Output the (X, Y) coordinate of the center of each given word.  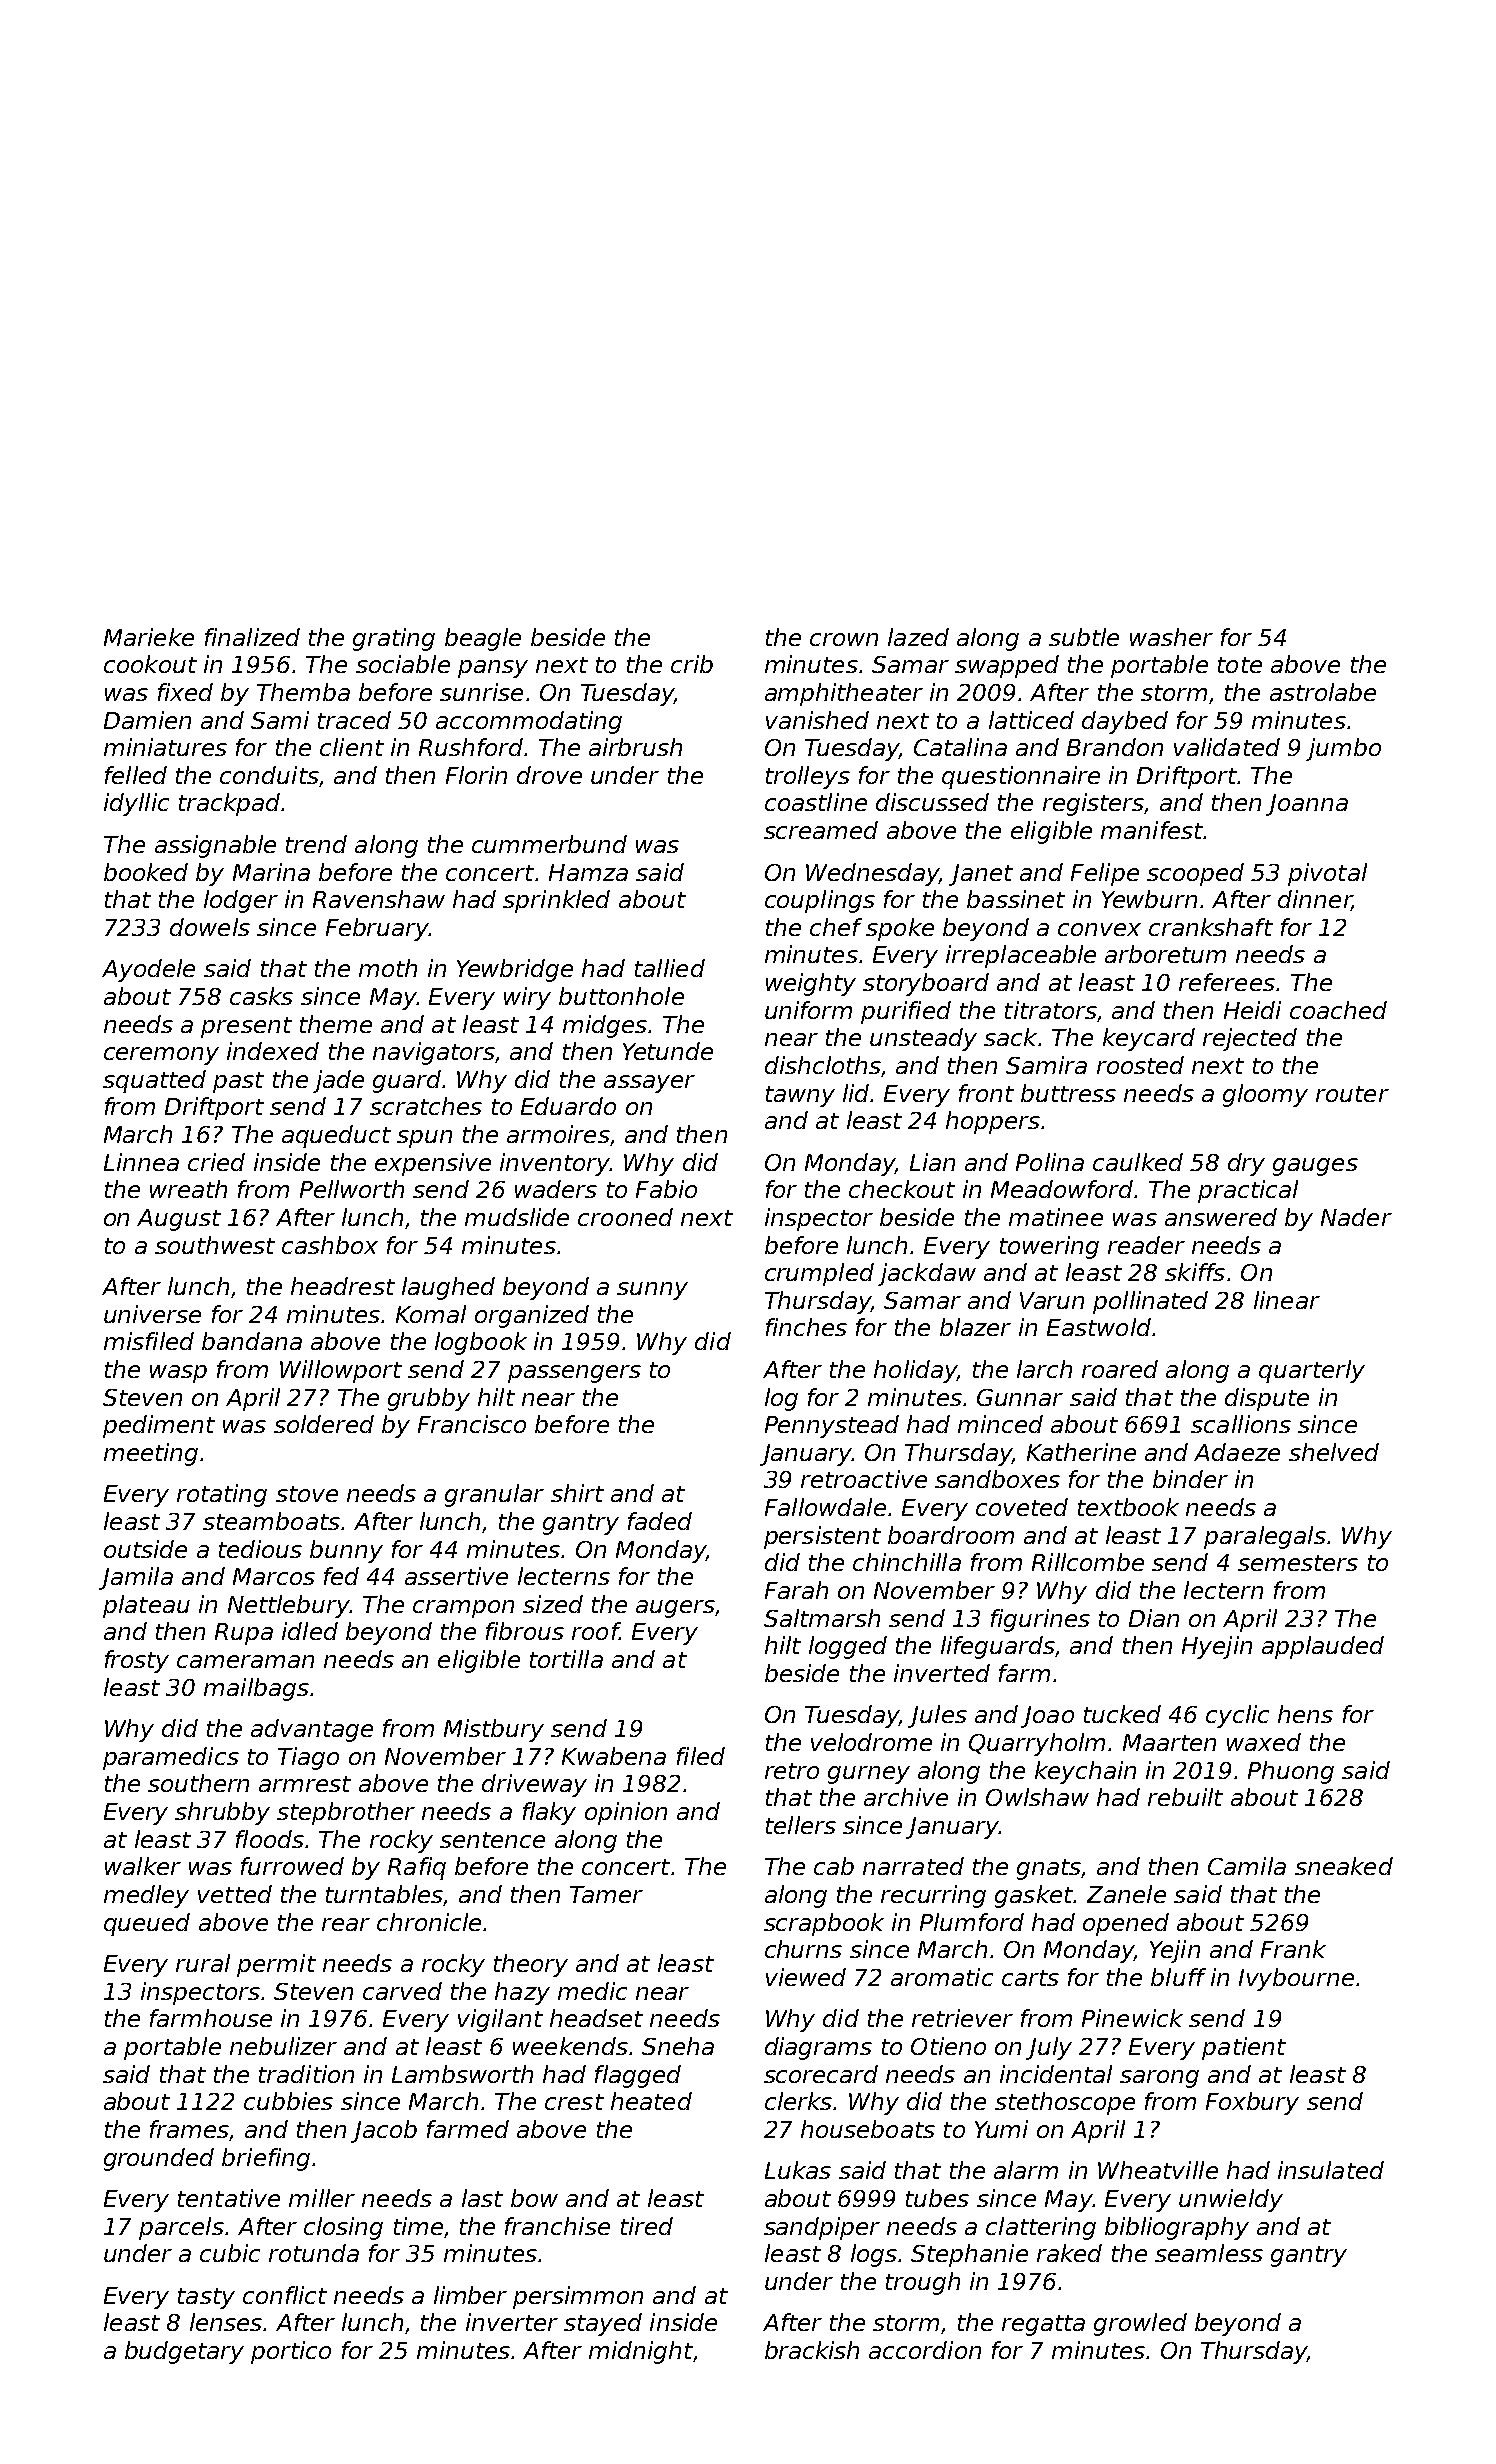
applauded (1323, 1647)
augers (675, 1609)
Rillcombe (1088, 1562)
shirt (577, 1493)
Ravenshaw (379, 899)
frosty (137, 1661)
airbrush (635, 747)
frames (189, 2129)
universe (152, 1314)
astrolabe (1323, 692)
